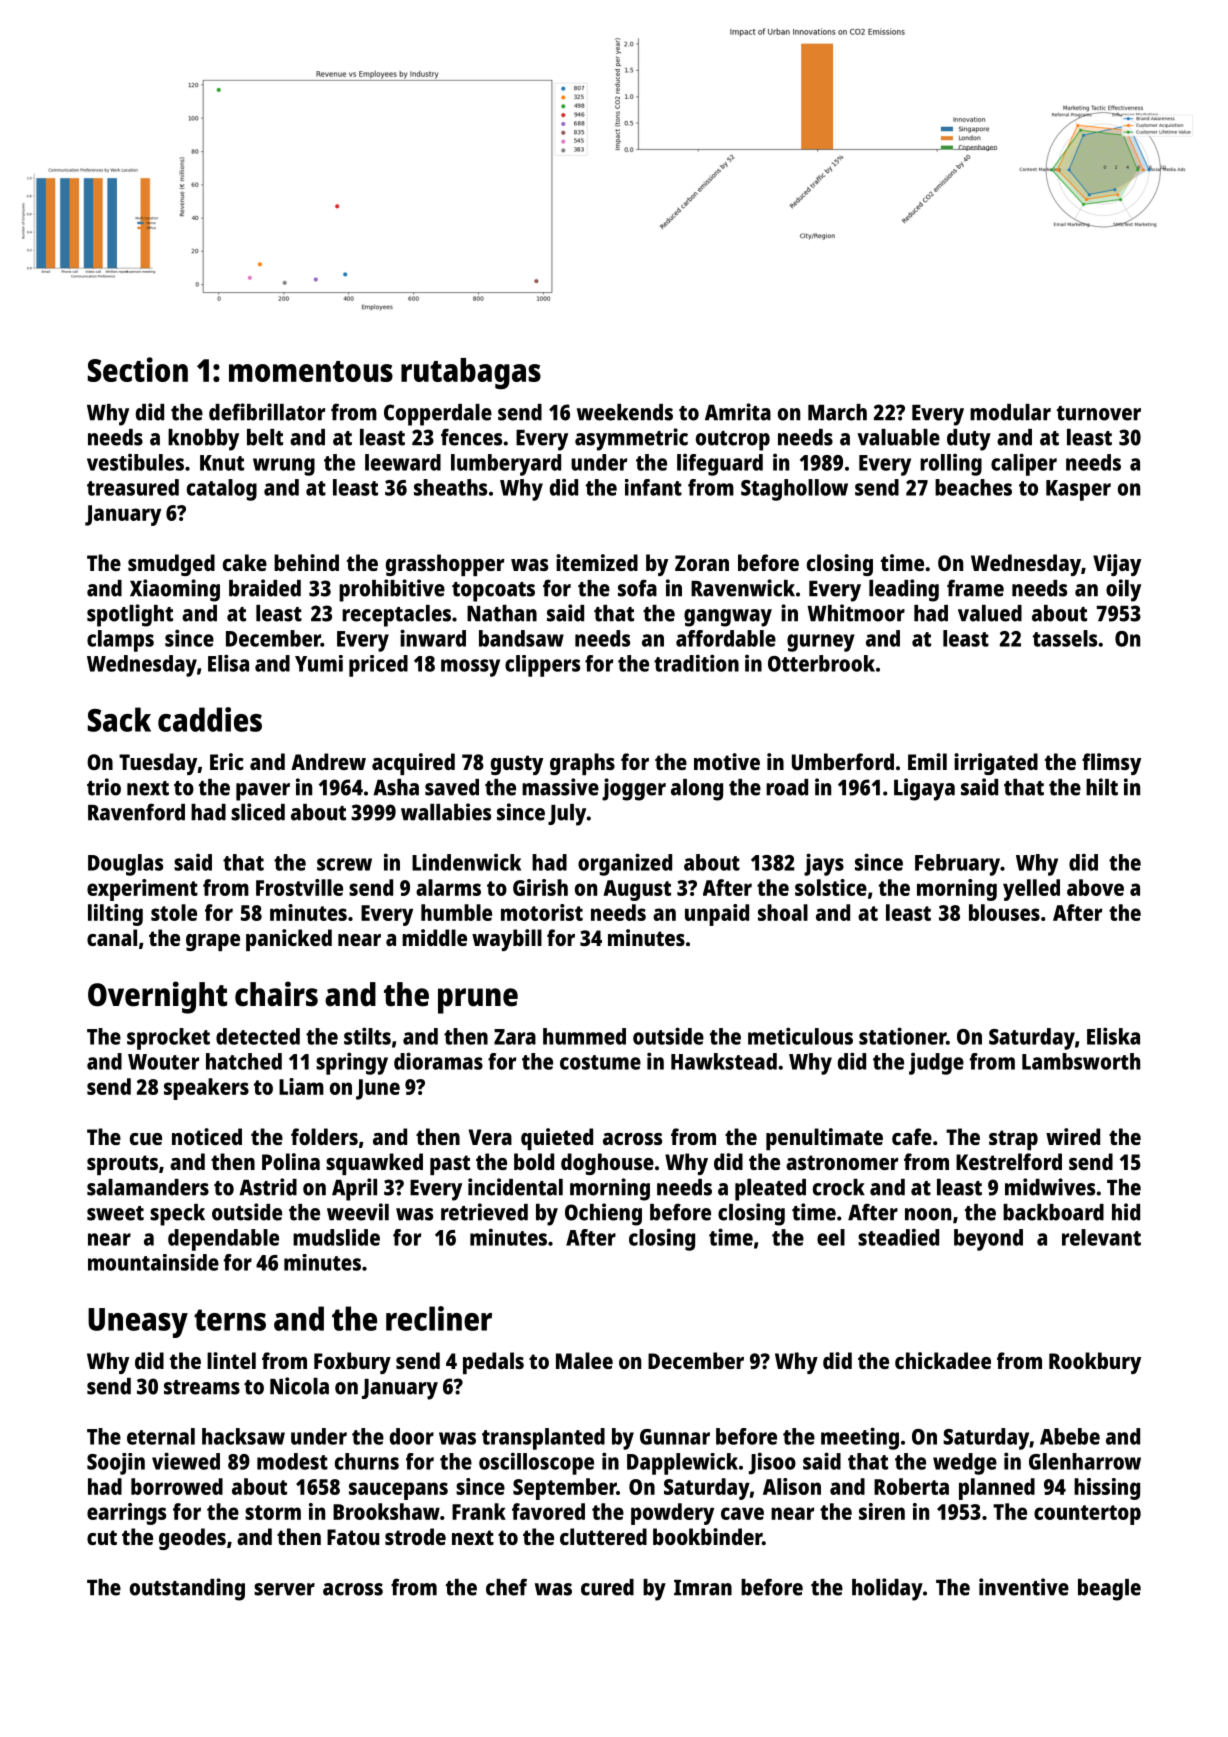 Image resolution: width=1228 pixels, height=1737 pixels. Describe the element at coordinates (1010, 412) in the document. I see `modular` at that location.
